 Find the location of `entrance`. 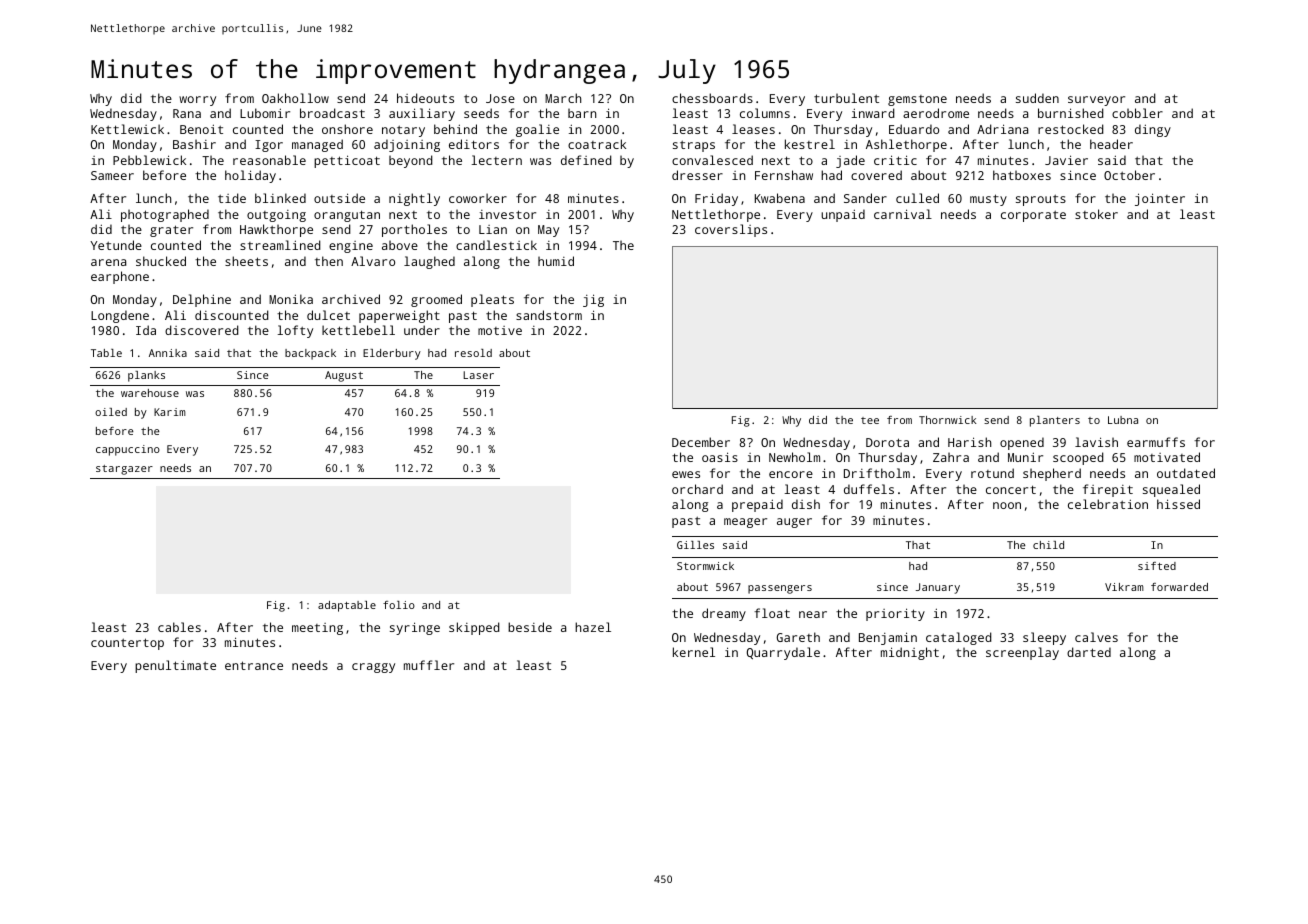

entrance is located at coordinates (254, 665).
